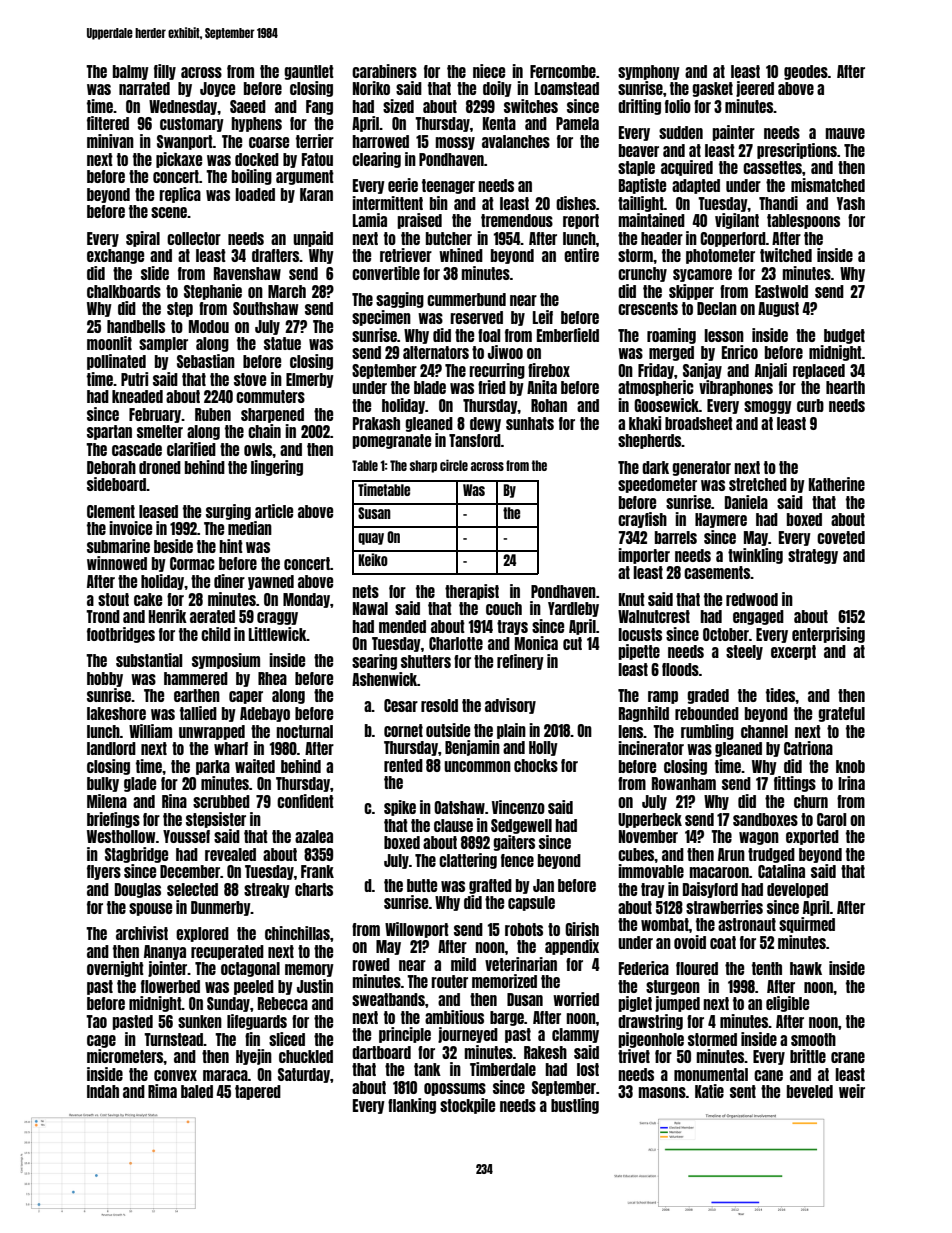 This screenshot has width=952, height=1233. What do you see at coordinates (103, 1091) in the screenshot?
I see `Indah` at bounding box center [103, 1091].
